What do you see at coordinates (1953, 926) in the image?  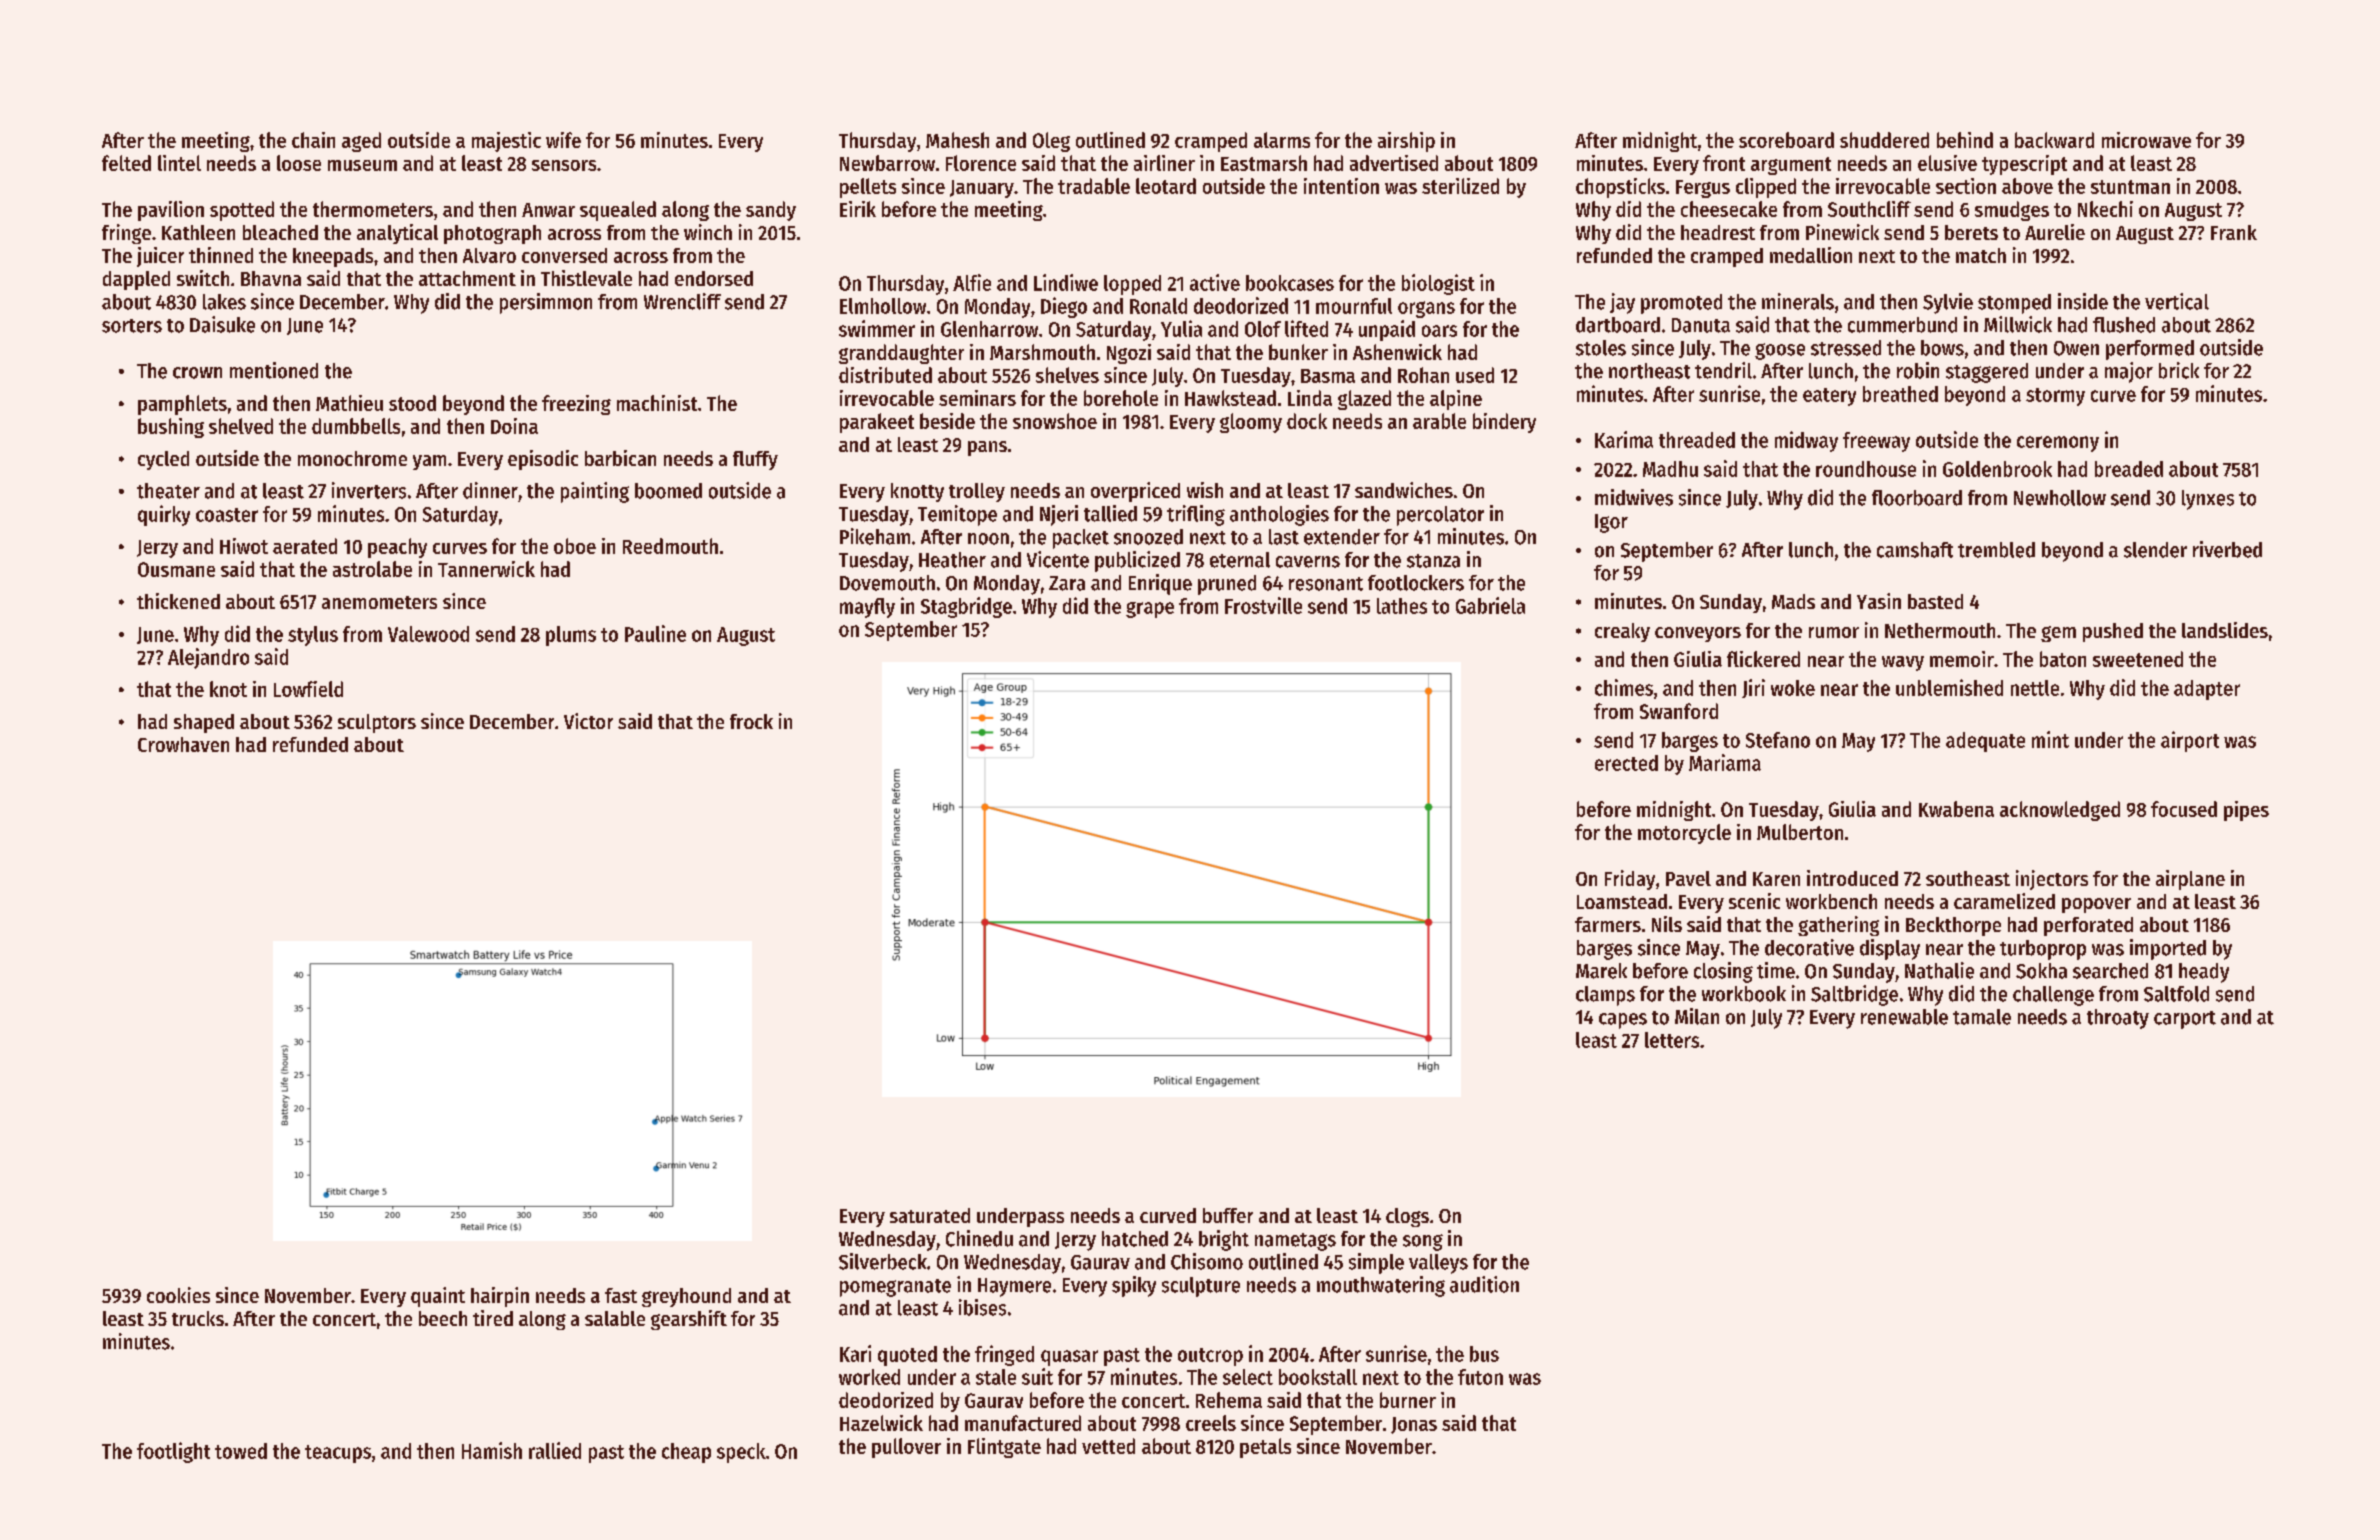 I see `Beckthorpe` at bounding box center [1953, 926].
